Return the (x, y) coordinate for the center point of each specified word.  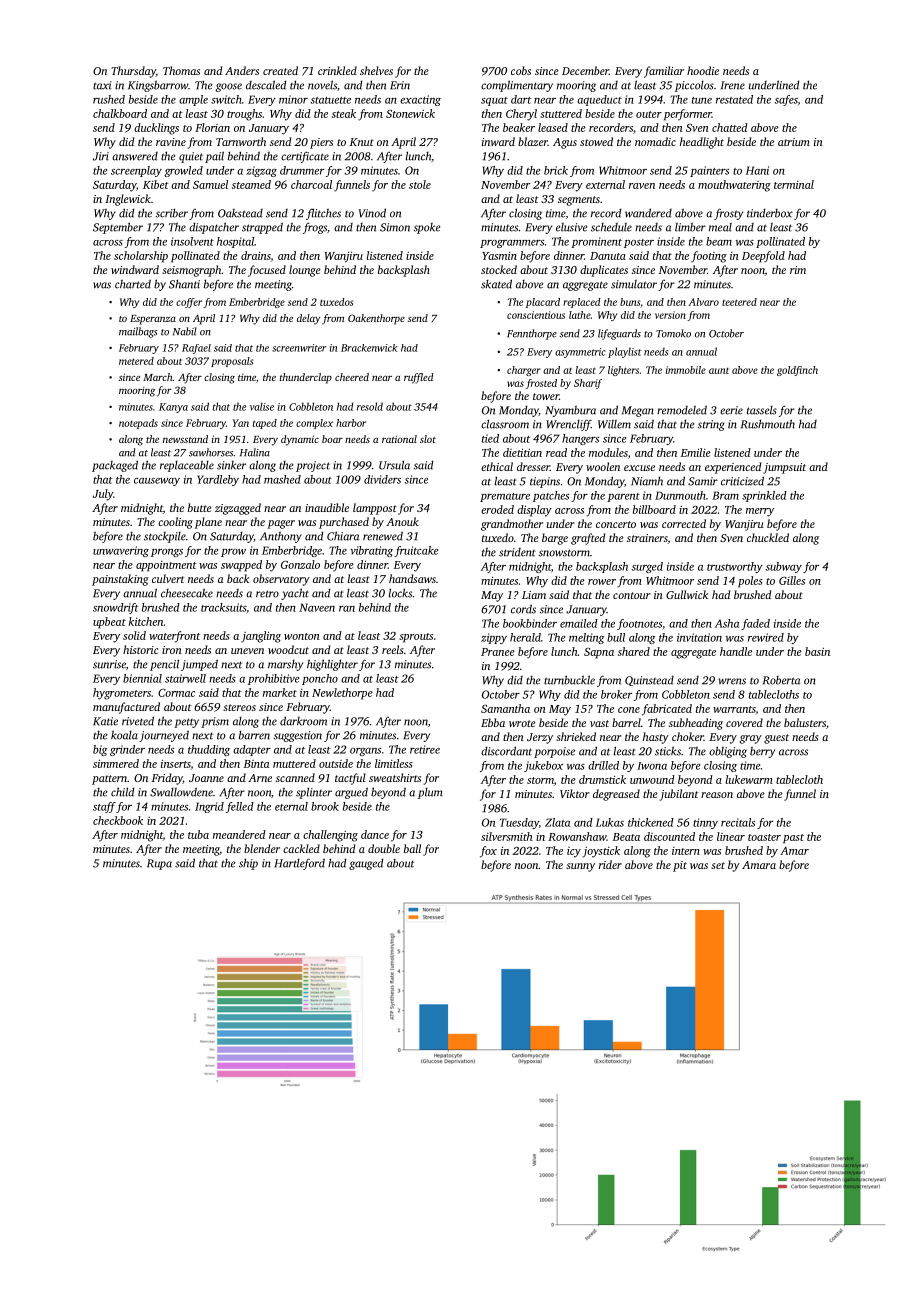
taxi (102, 85)
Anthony (281, 537)
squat (494, 101)
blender (262, 848)
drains (256, 256)
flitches (323, 214)
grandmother (512, 525)
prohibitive (273, 679)
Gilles (792, 580)
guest (776, 739)
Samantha (505, 708)
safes (786, 100)
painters (709, 171)
